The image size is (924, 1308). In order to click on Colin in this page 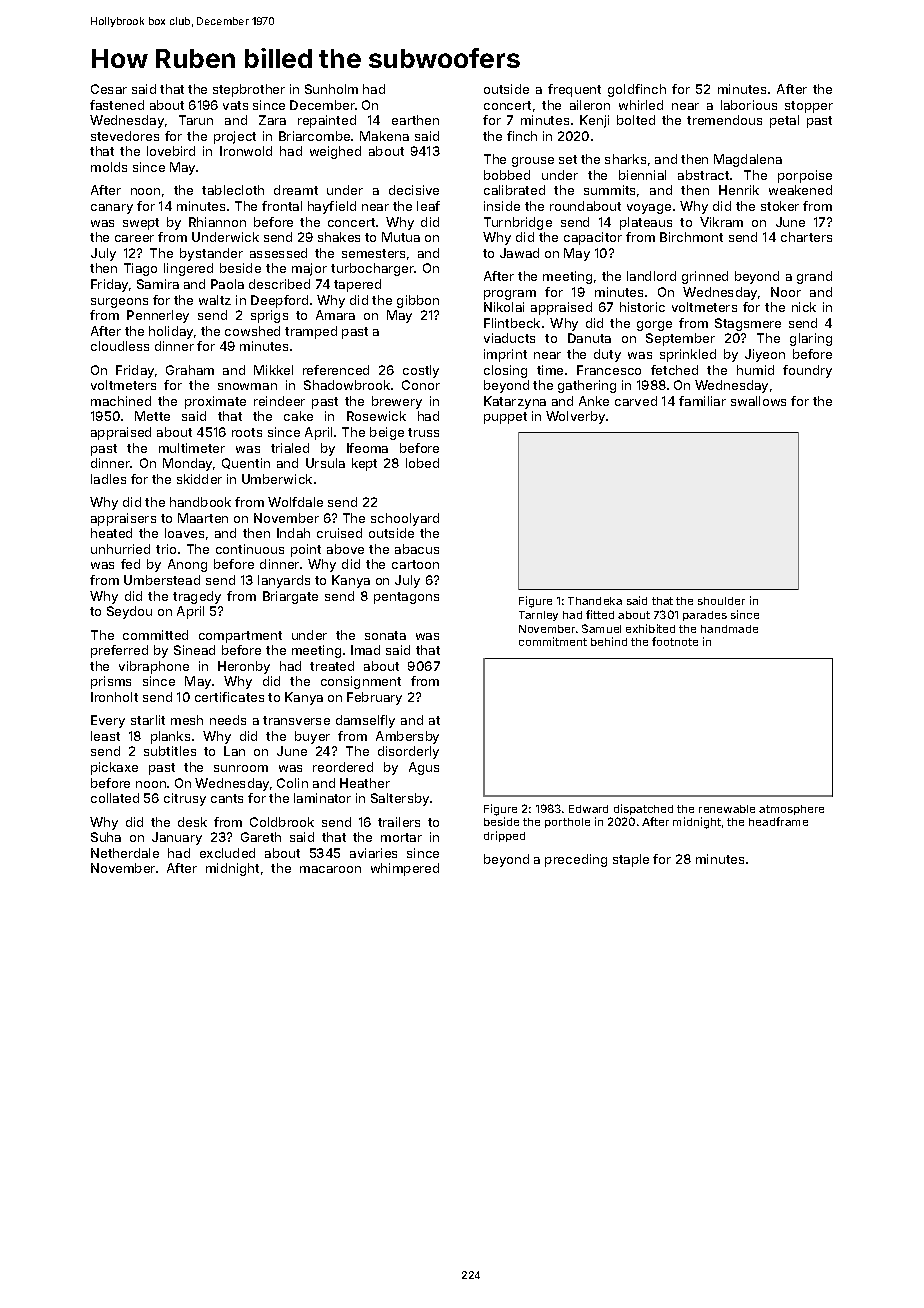, I will do `click(292, 783)`.
